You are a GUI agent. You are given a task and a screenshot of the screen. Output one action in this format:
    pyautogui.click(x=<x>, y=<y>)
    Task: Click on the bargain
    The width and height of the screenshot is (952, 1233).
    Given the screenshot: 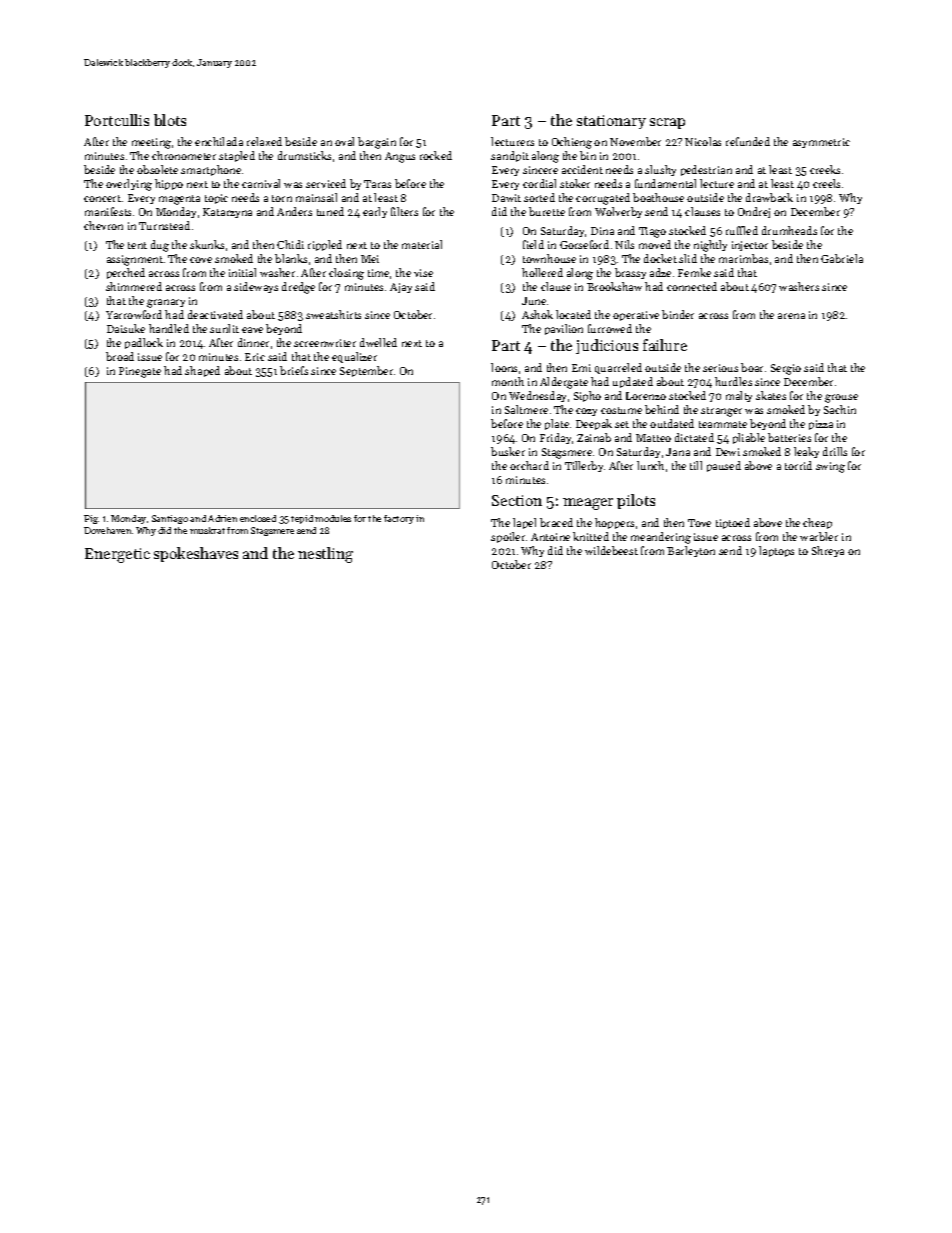 What is the action you would take?
    pyautogui.click(x=377, y=143)
